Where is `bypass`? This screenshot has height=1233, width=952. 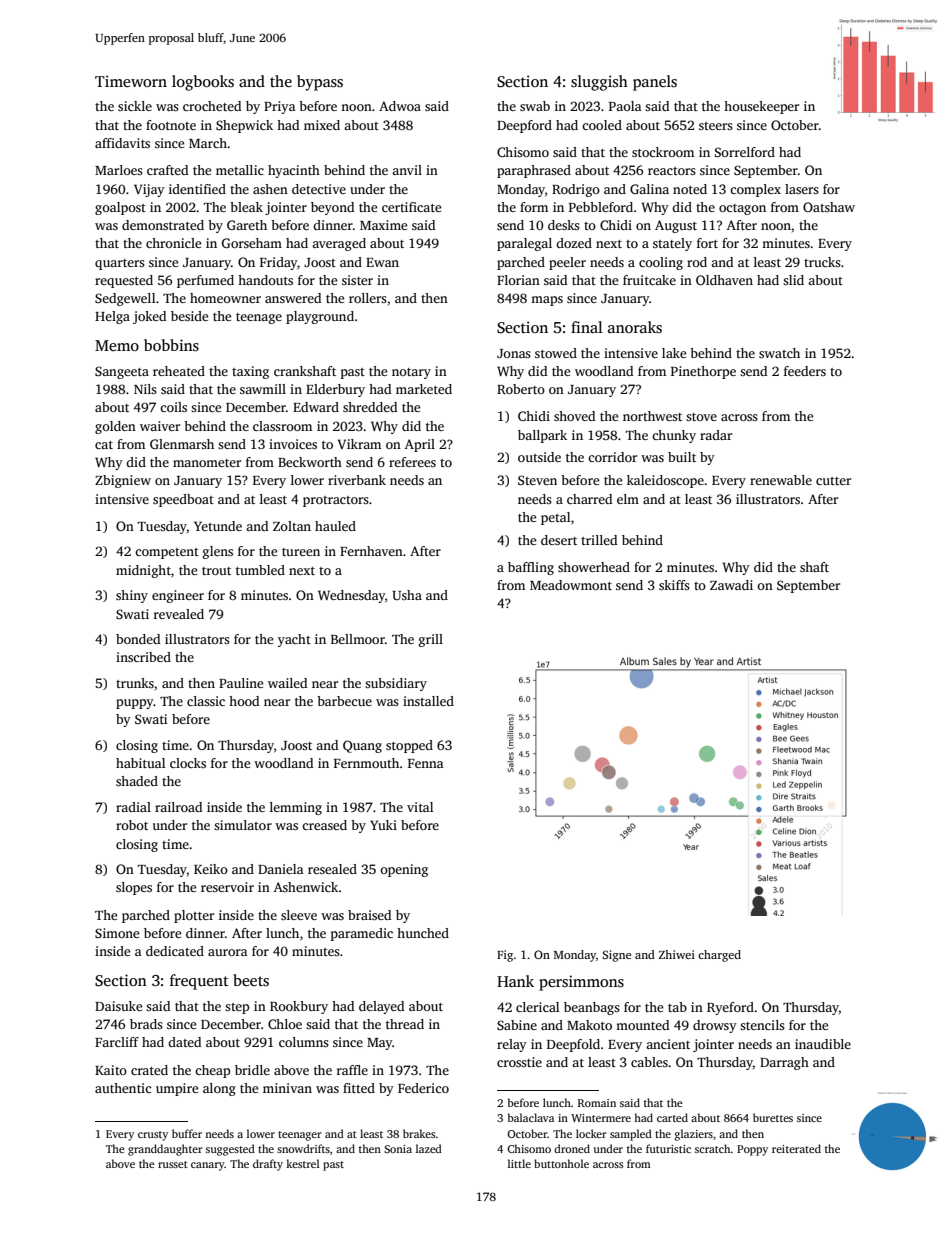 bypass is located at coordinates (320, 83).
